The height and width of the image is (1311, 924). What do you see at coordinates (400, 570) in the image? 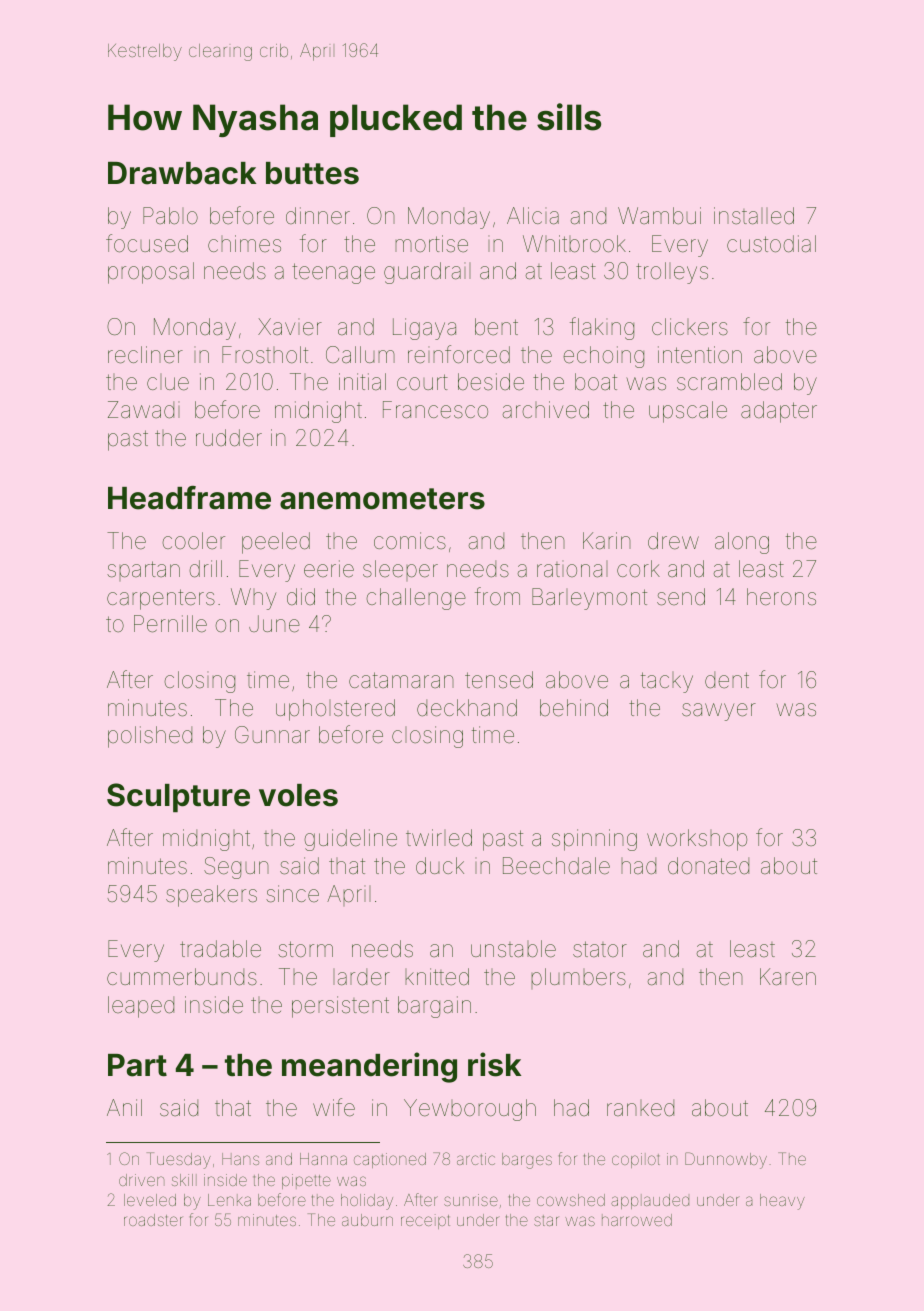
I see `sleeper` at bounding box center [400, 570].
